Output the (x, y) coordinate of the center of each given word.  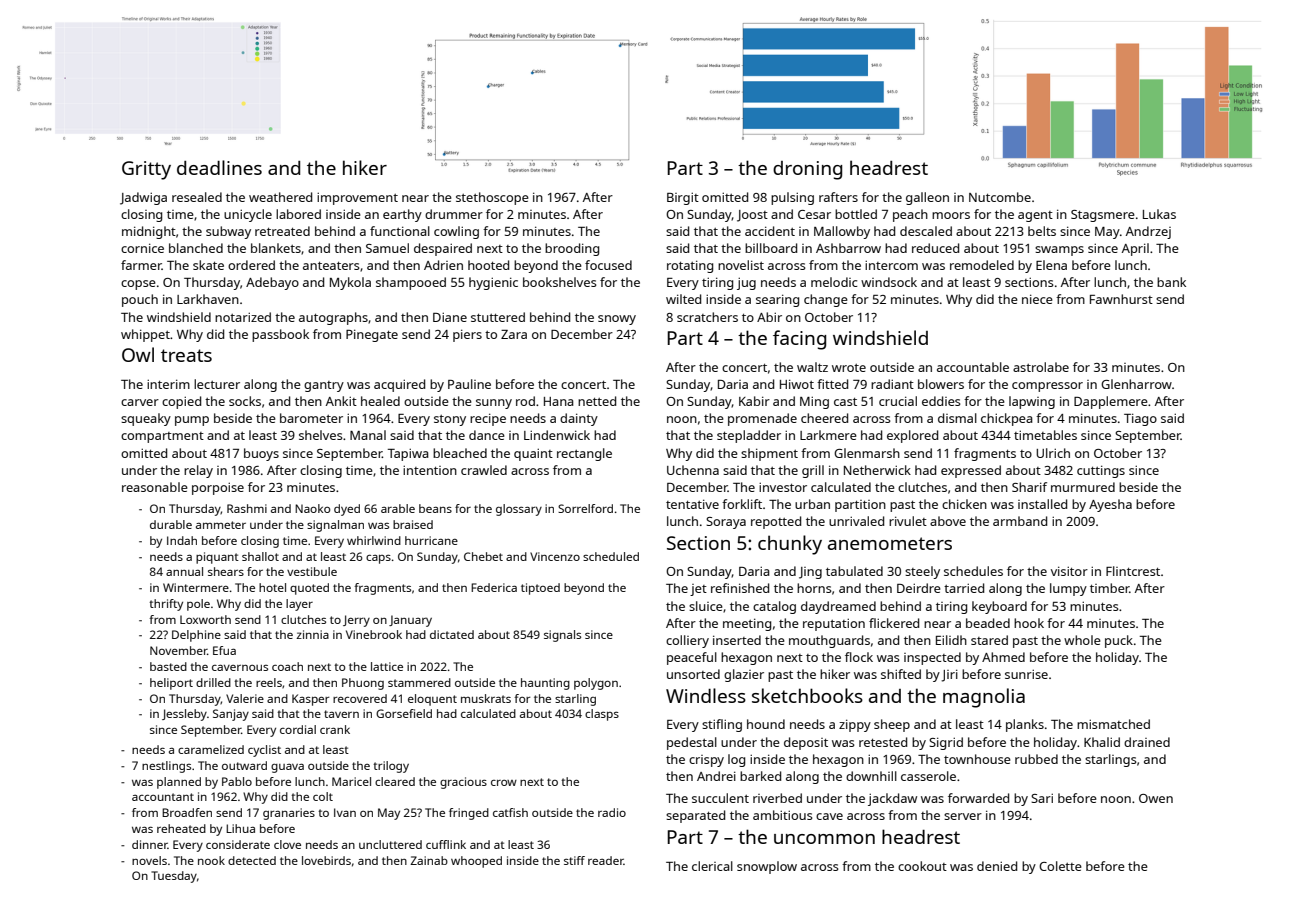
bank (1171, 282)
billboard (771, 248)
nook (211, 860)
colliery (687, 641)
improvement (357, 198)
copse (138, 285)
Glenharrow (1136, 384)
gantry (324, 386)
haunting (545, 684)
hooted (488, 265)
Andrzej (1148, 232)
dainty (579, 419)
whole (1082, 640)
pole (198, 605)
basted (168, 666)
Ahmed (1003, 657)
